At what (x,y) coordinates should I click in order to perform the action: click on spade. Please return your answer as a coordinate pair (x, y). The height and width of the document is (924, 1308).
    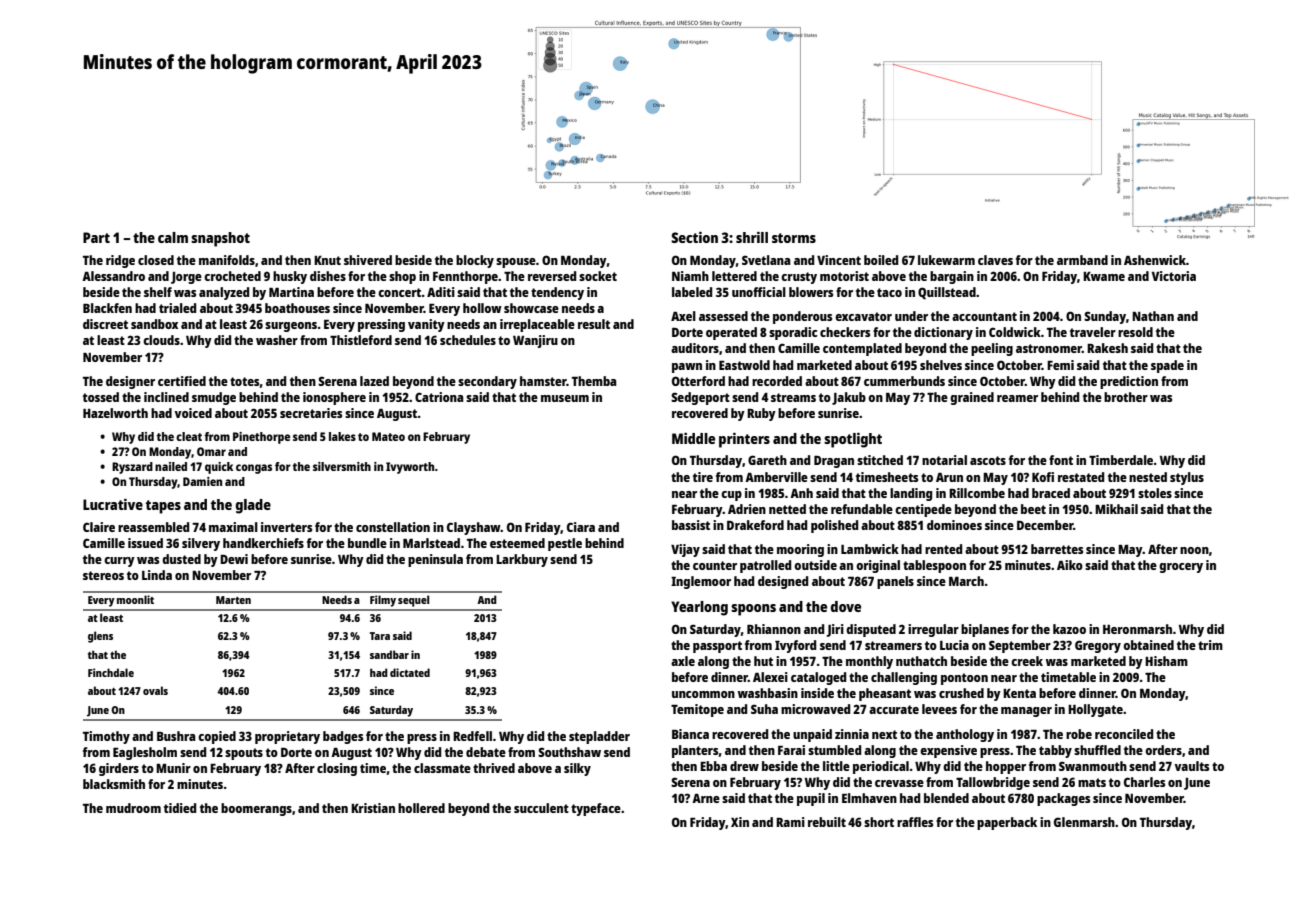
    Looking at the image, I should click on (1167, 366).
